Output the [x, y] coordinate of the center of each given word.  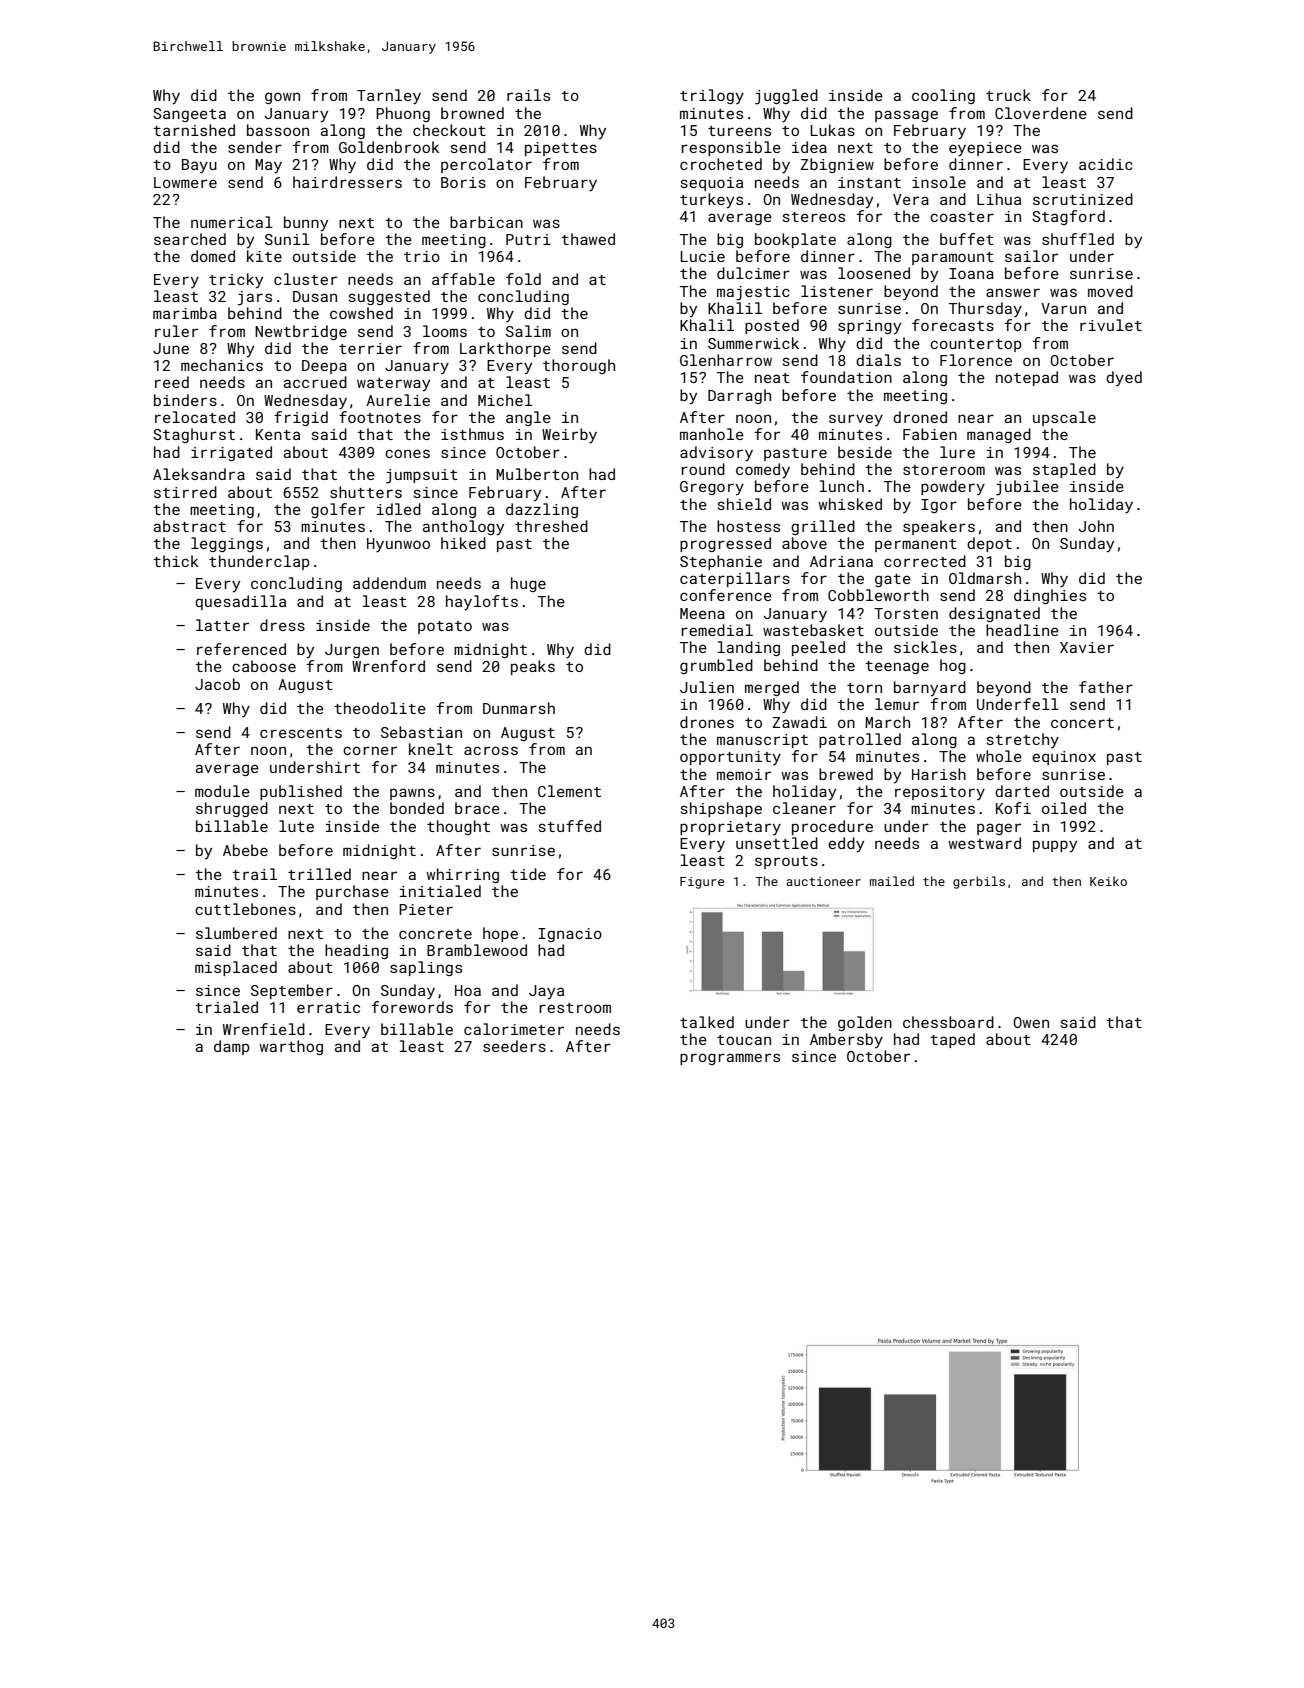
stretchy [1023, 740]
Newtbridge [301, 332]
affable [463, 279]
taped [952, 1040]
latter [222, 625]
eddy [846, 845]
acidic [1106, 164]
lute [296, 826]
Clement [569, 791]
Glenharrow [726, 360]
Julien [707, 687]
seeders [514, 1046]
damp [232, 1047]
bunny [306, 224]
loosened [874, 273]
